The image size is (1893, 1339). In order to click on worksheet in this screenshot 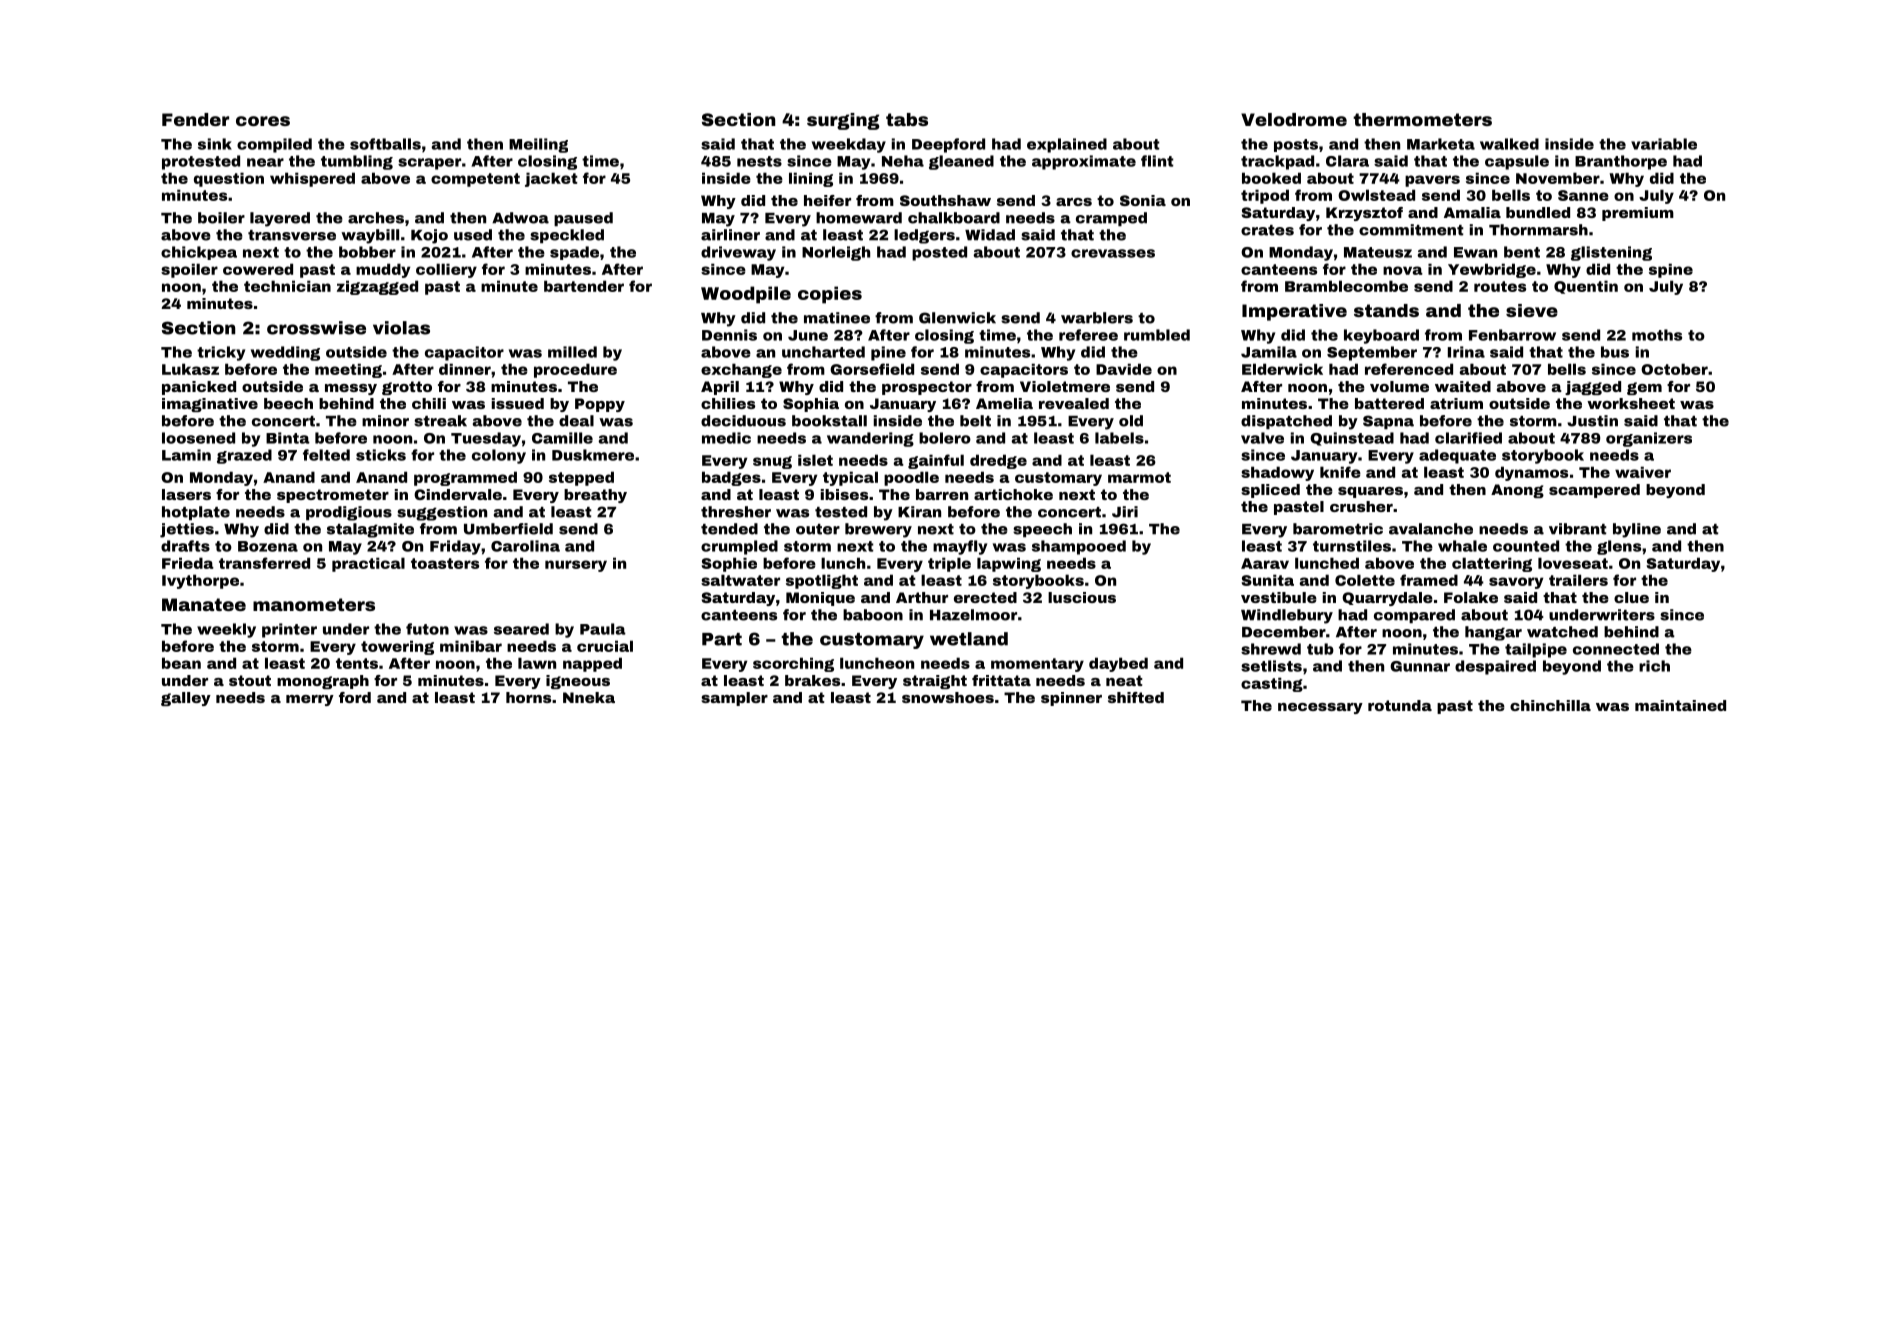, I will do `click(1631, 403)`.
